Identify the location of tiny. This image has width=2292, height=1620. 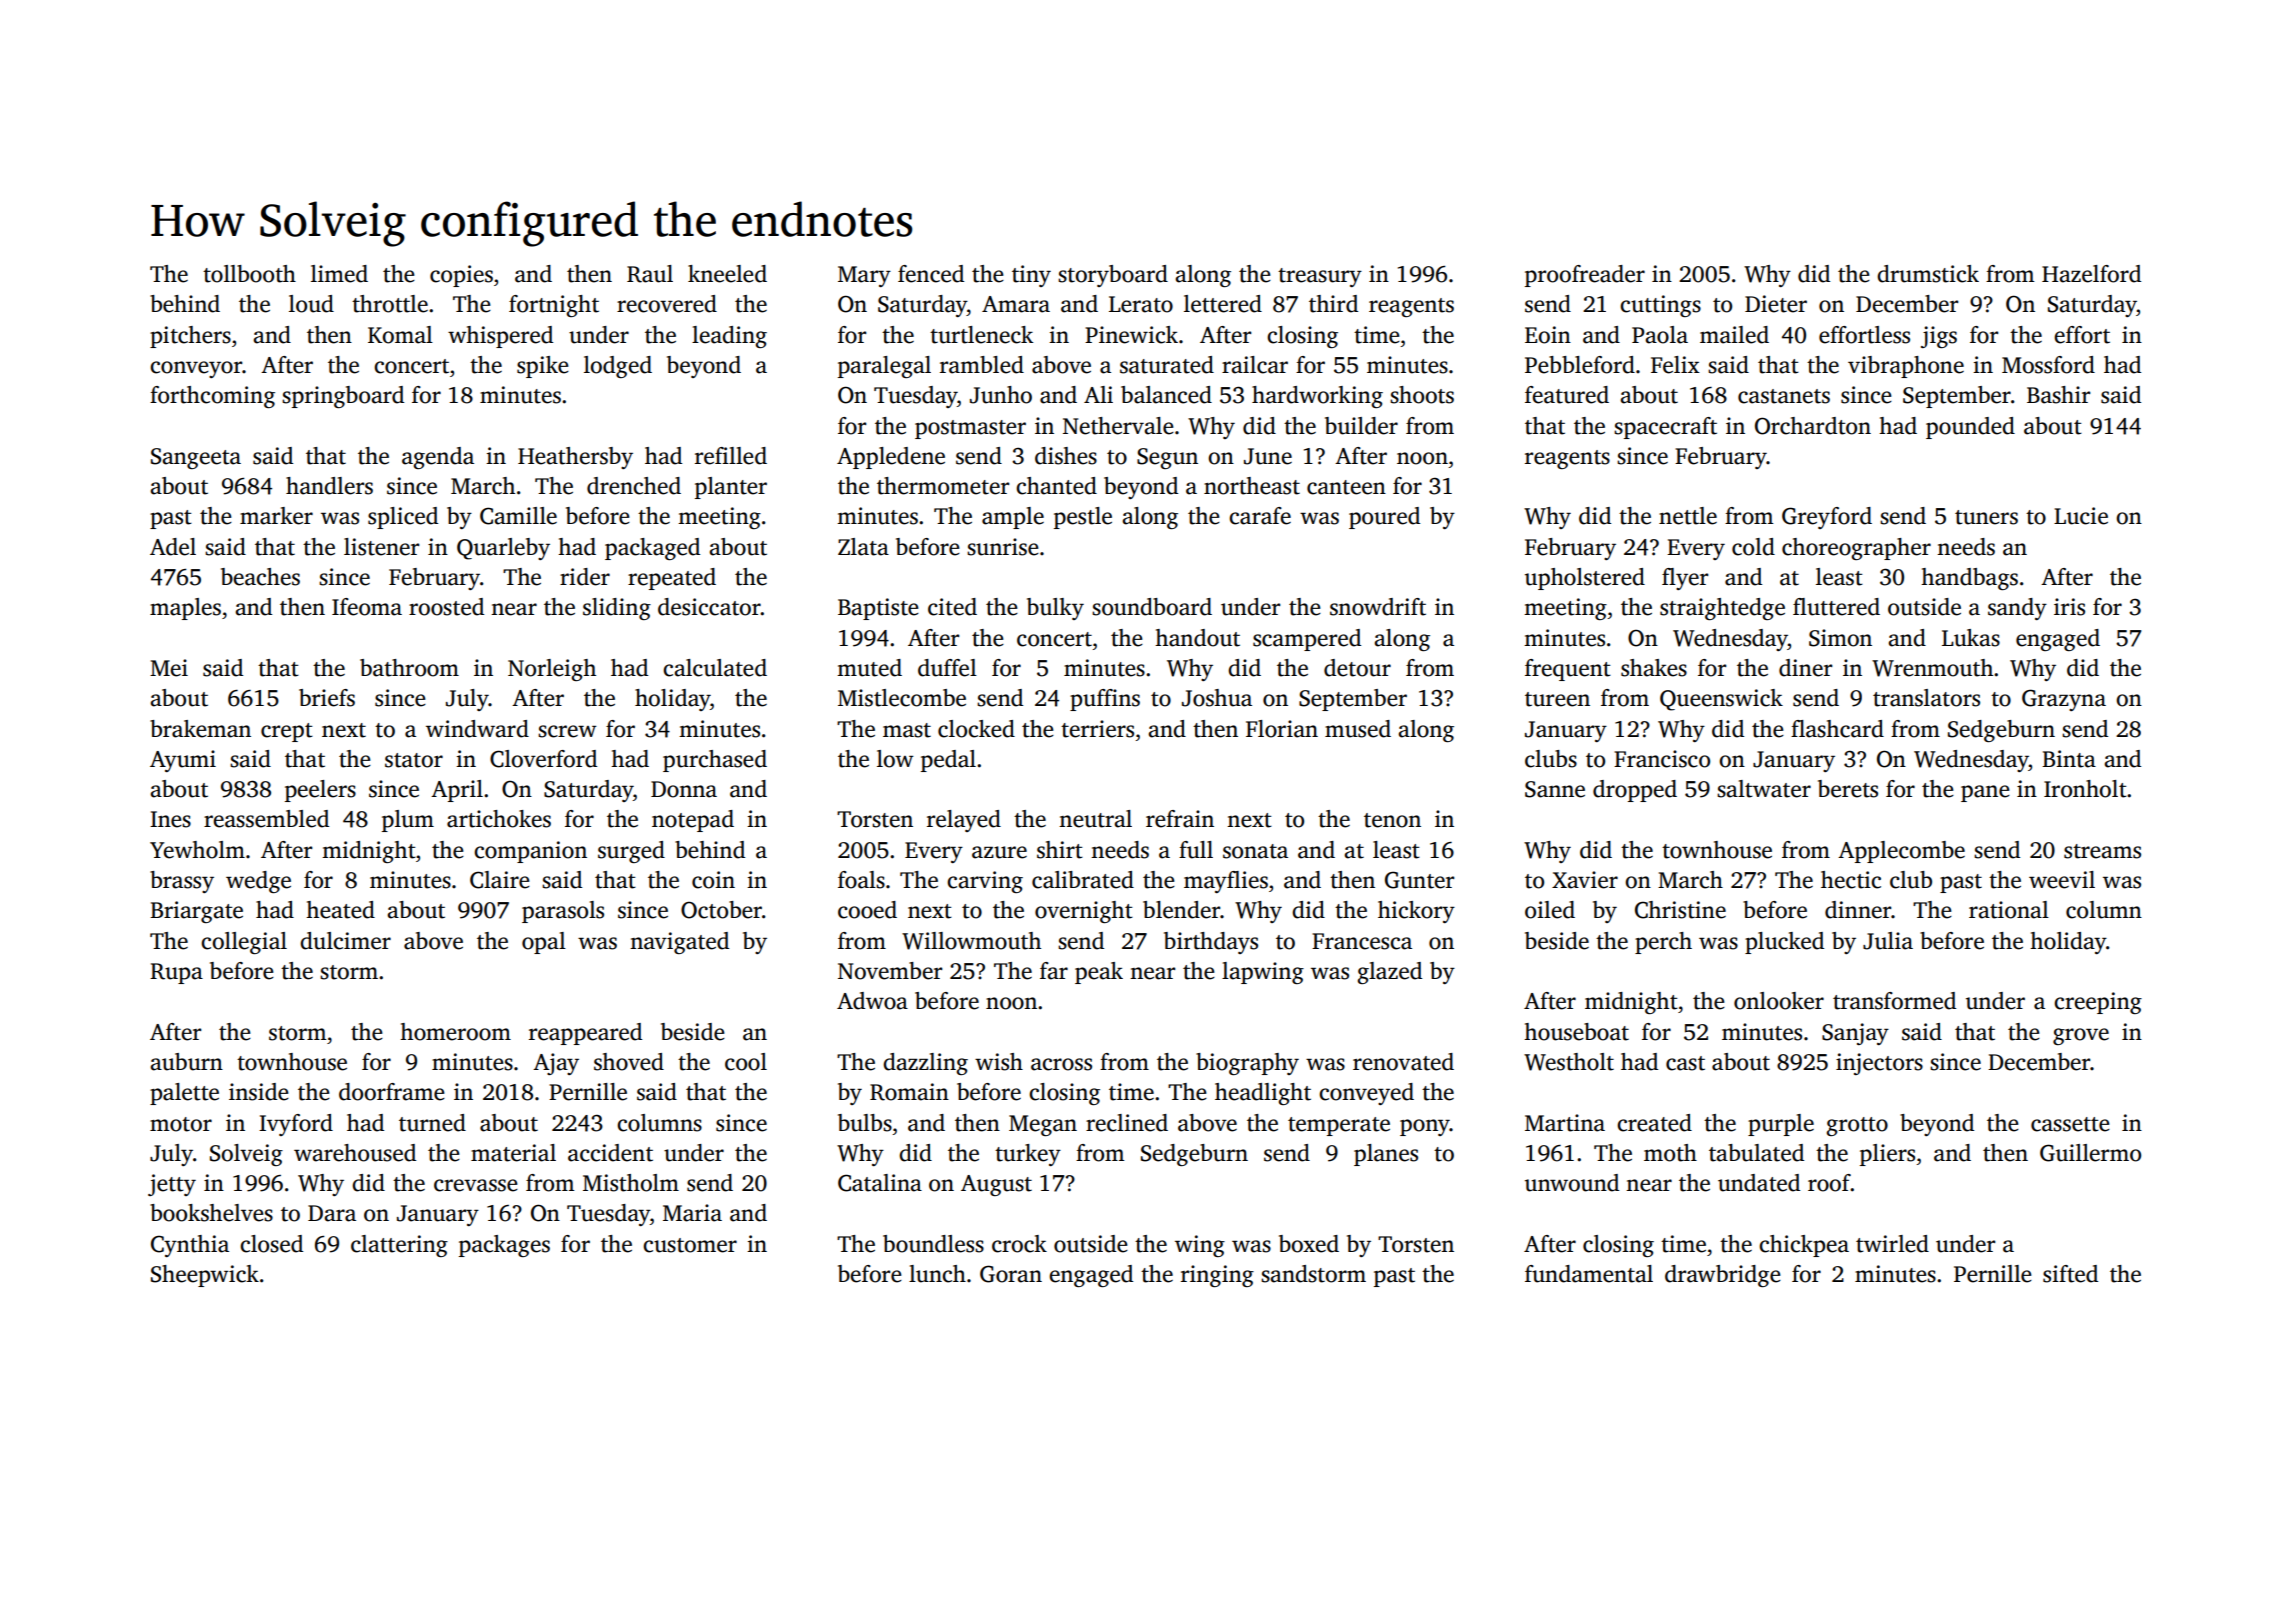
(1031, 276).
